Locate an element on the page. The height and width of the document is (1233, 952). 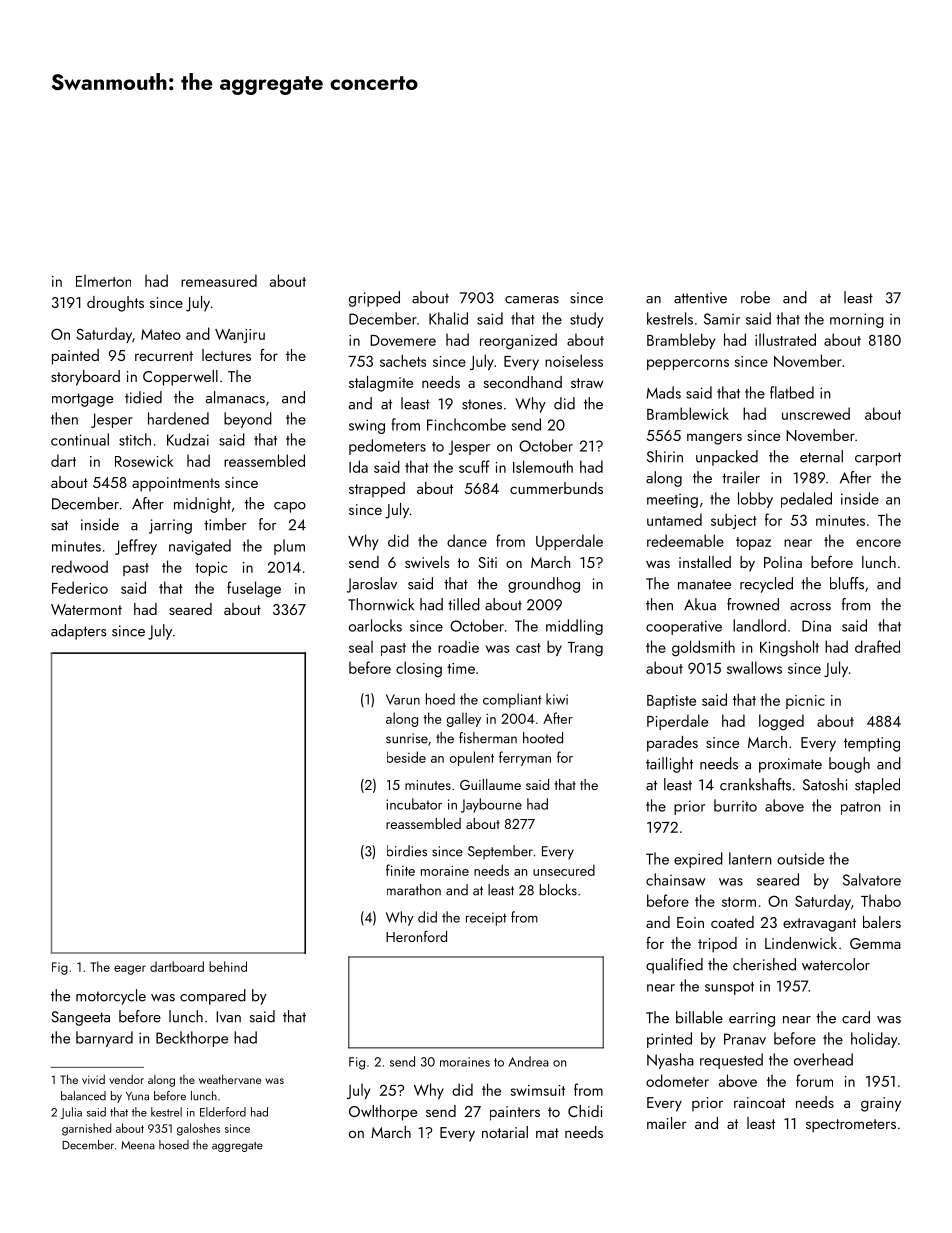
cameras is located at coordinates (532, 300).
